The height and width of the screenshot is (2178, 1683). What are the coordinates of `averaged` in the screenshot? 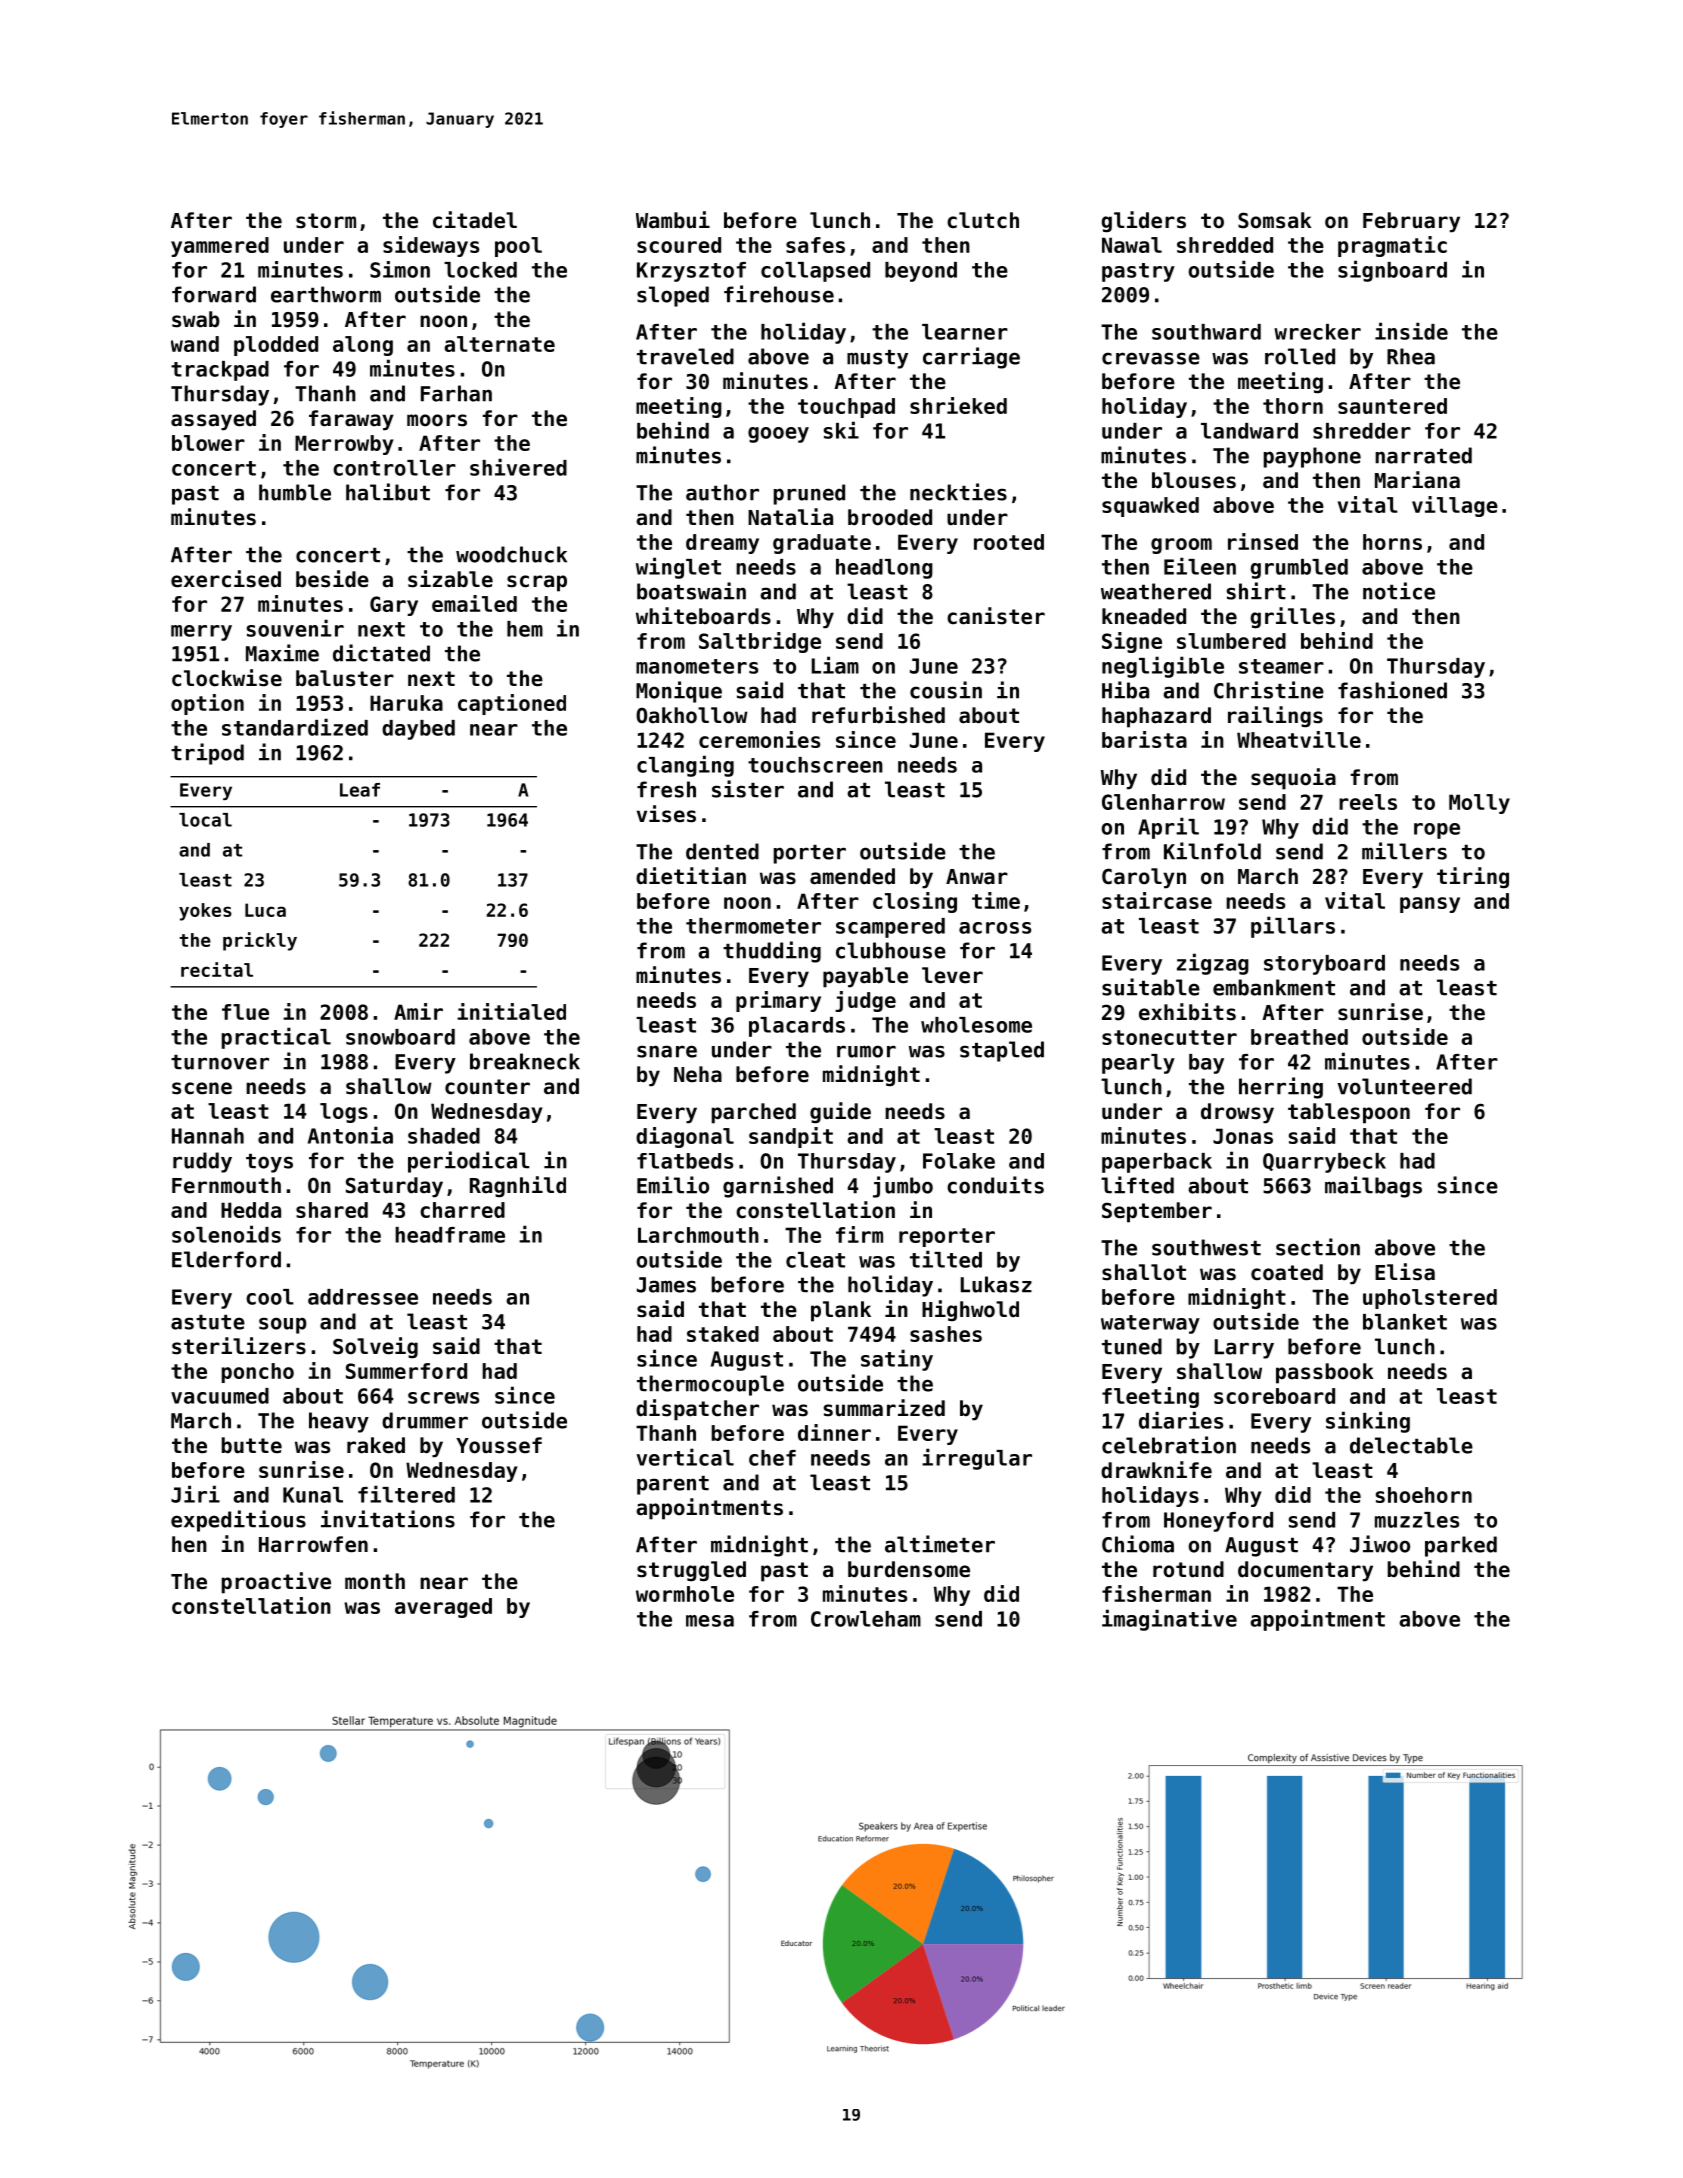 It's located at (443, 1608).
